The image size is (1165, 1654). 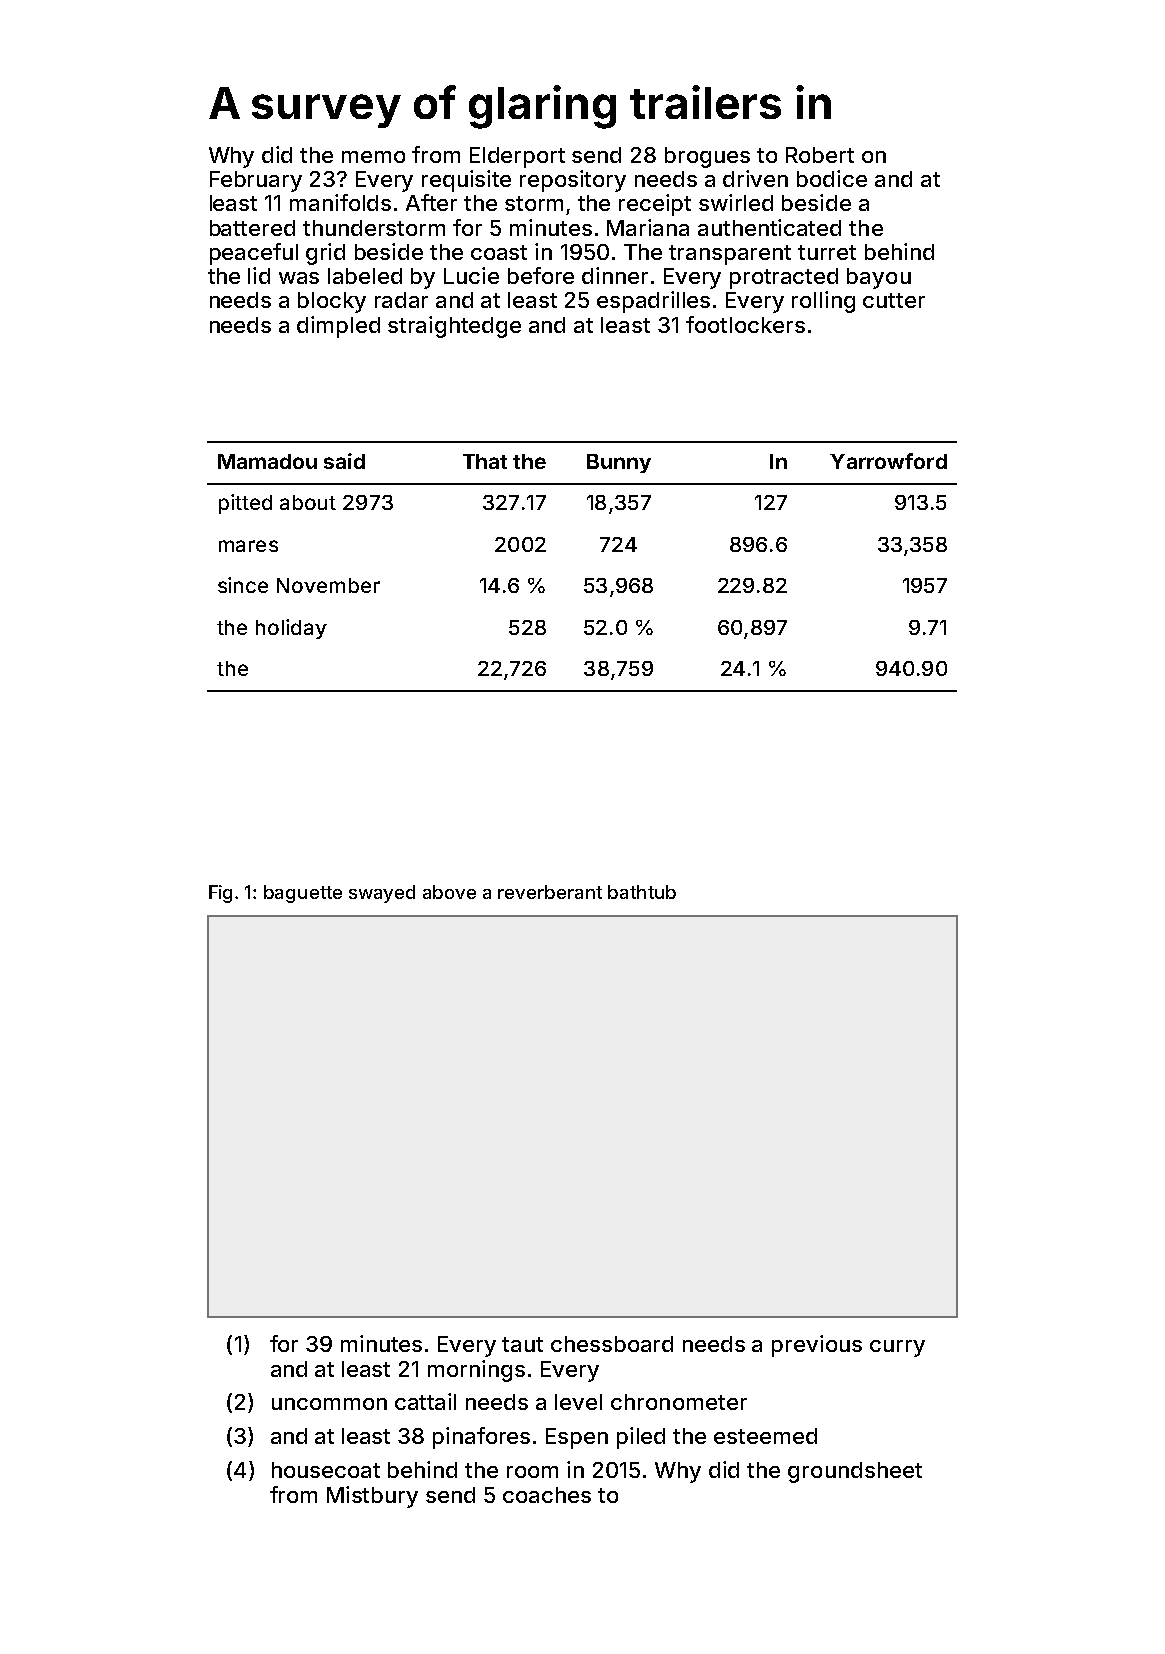 What do you see at coordinates (817, 1346) in the page?
I see `previous` at bounding box center [817, 1346].
